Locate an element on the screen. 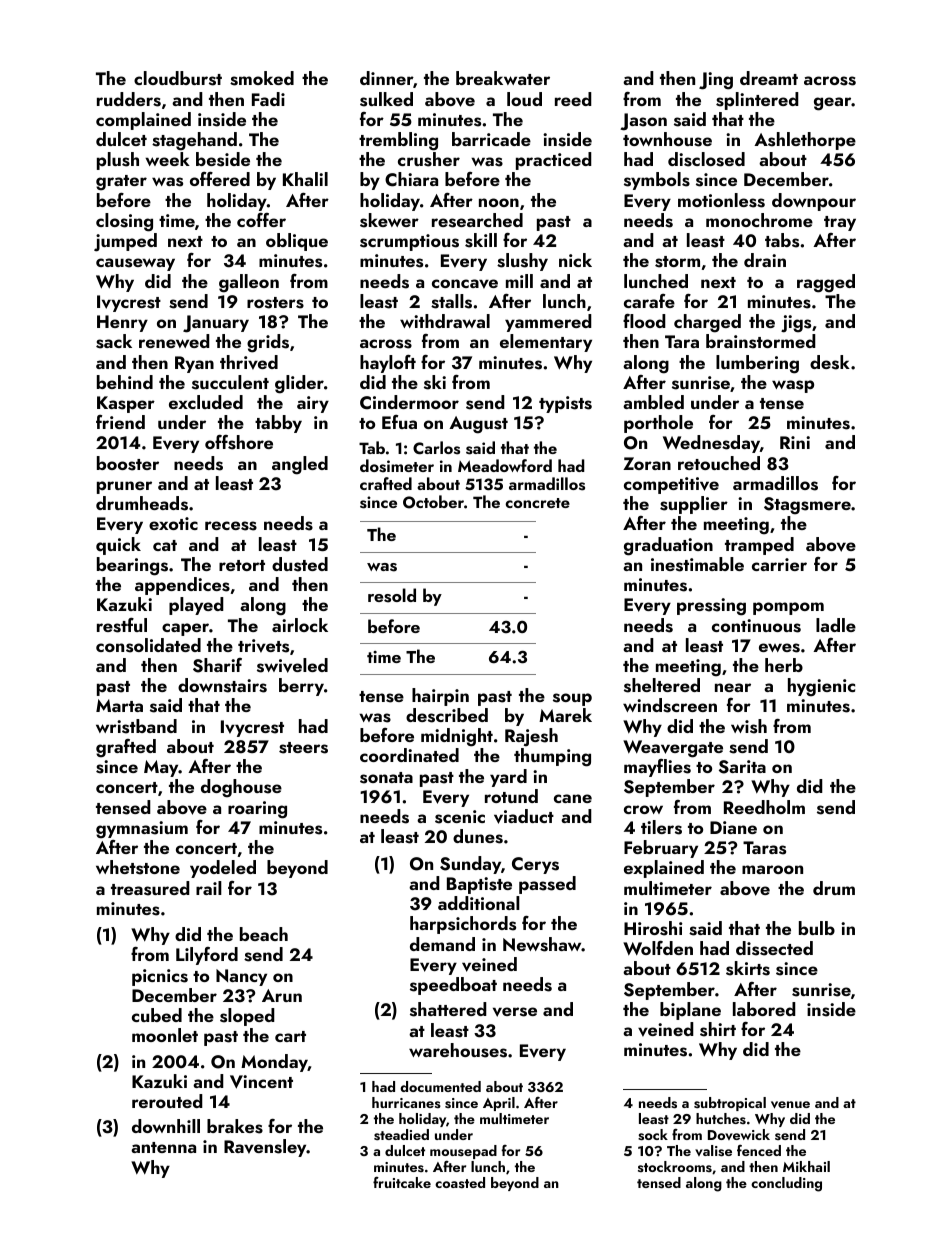 Image resolution: width=952 pixels, height=1233 pixels. dinner is located at coordinates (386, 78).
